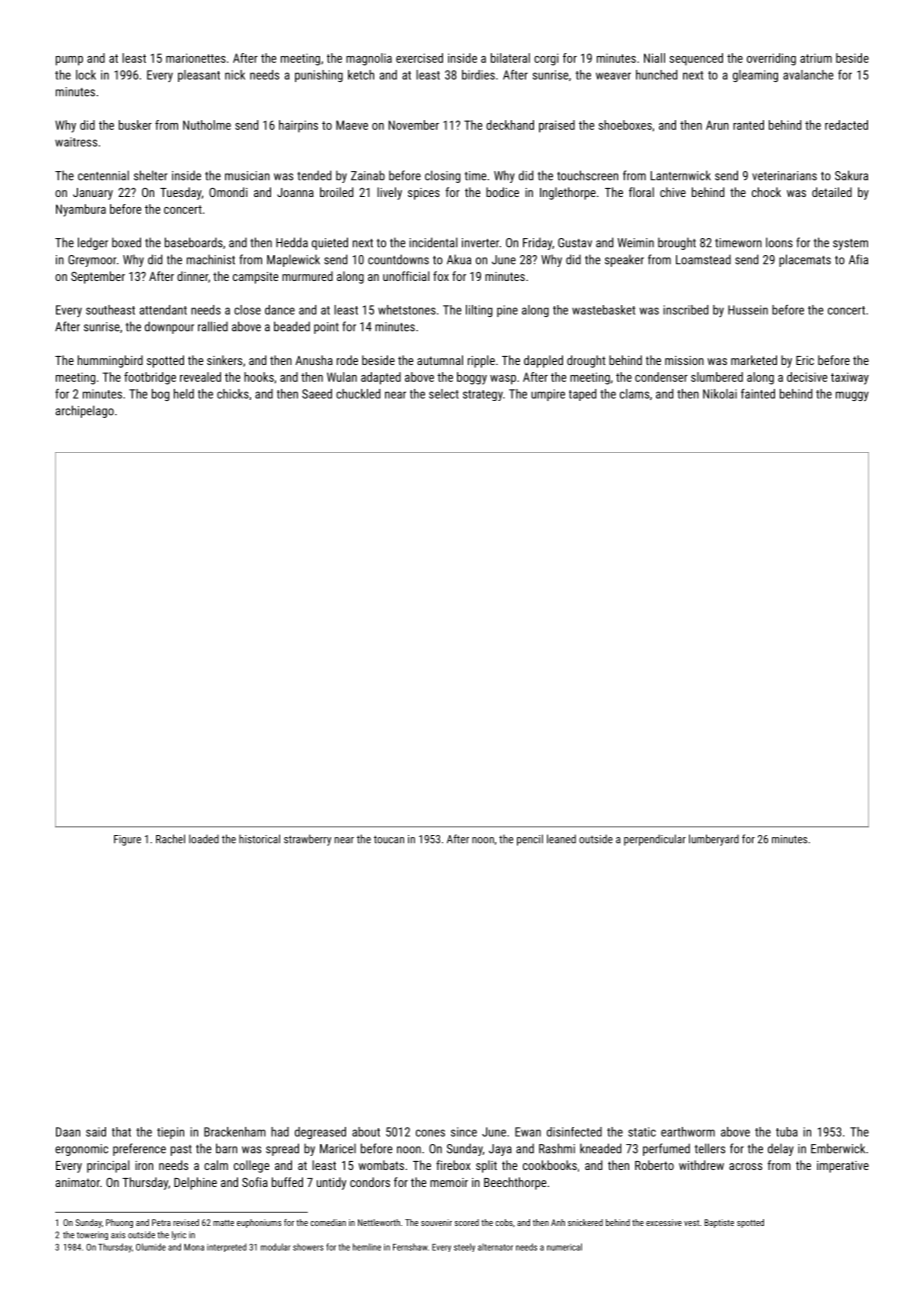  What do you see at coordinates (195, 1183) in the document?
I see `Delphine` at bounding box center [195, 1183].
